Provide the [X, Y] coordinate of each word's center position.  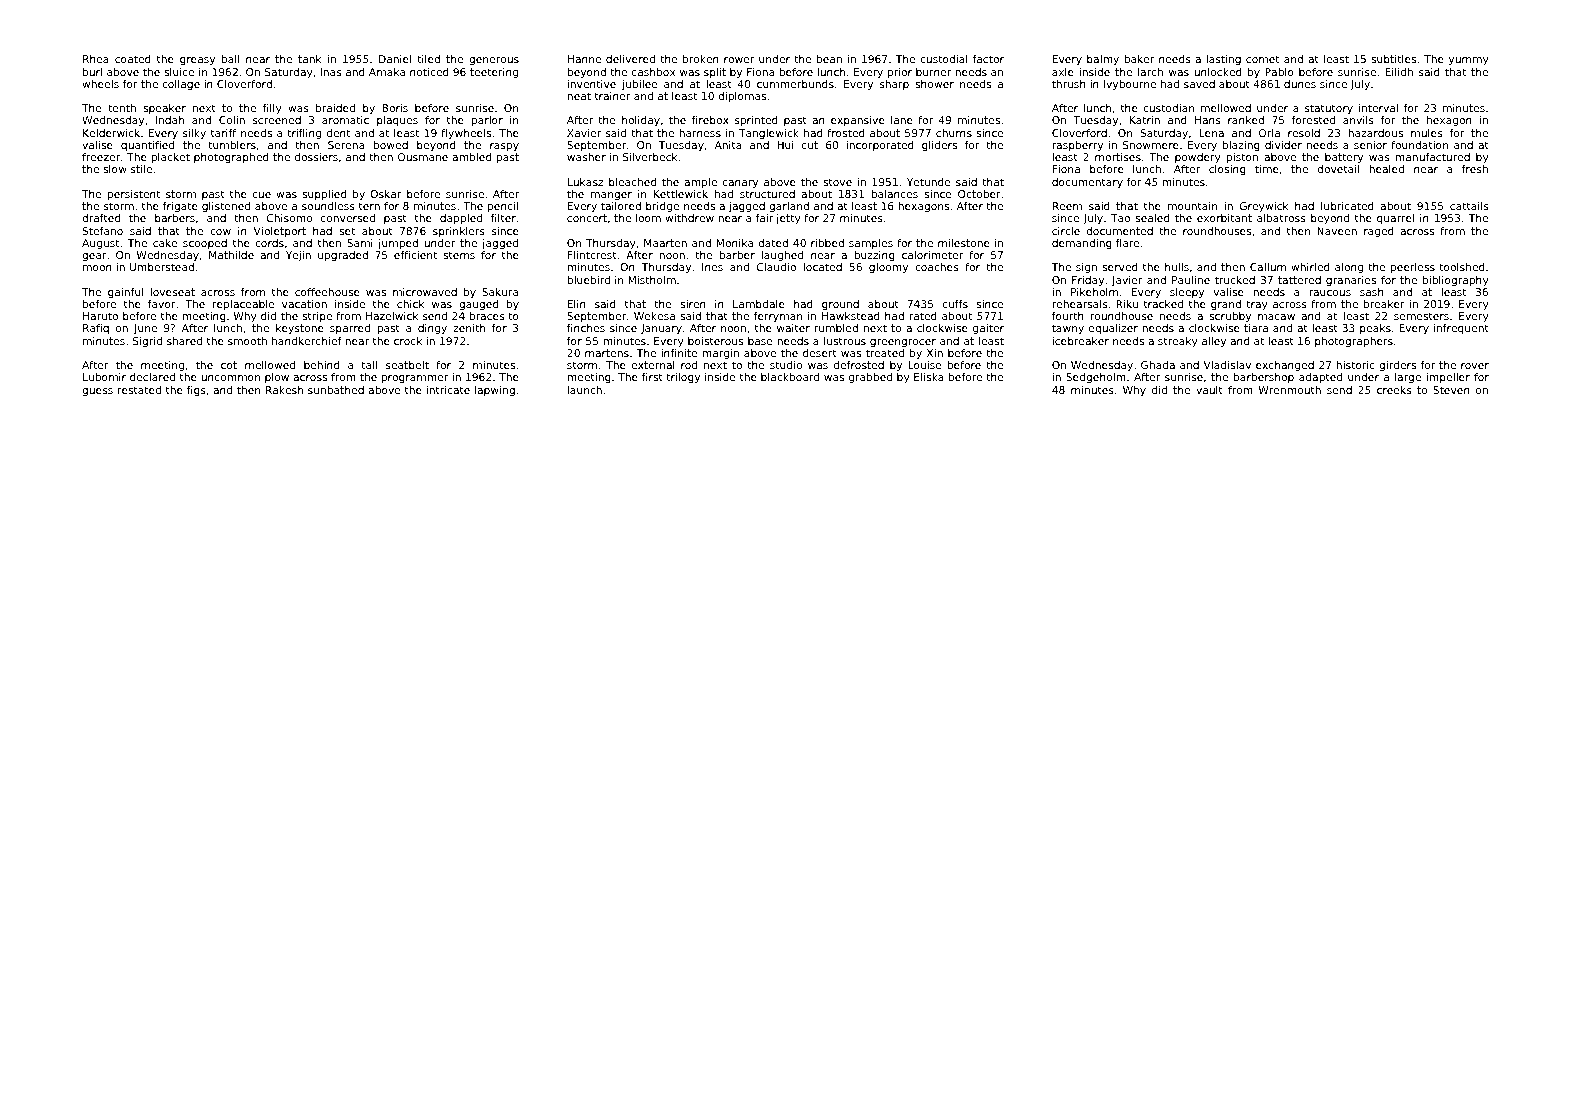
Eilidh [1399, 72]
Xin [935, 353]
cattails [1469, 206]
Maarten [665, 243]
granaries [1351, 281]
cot [229, 365]
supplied [324, 195]
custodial [943, 59]
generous [494, 61]
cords [269, 243]
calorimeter [932, 255]
